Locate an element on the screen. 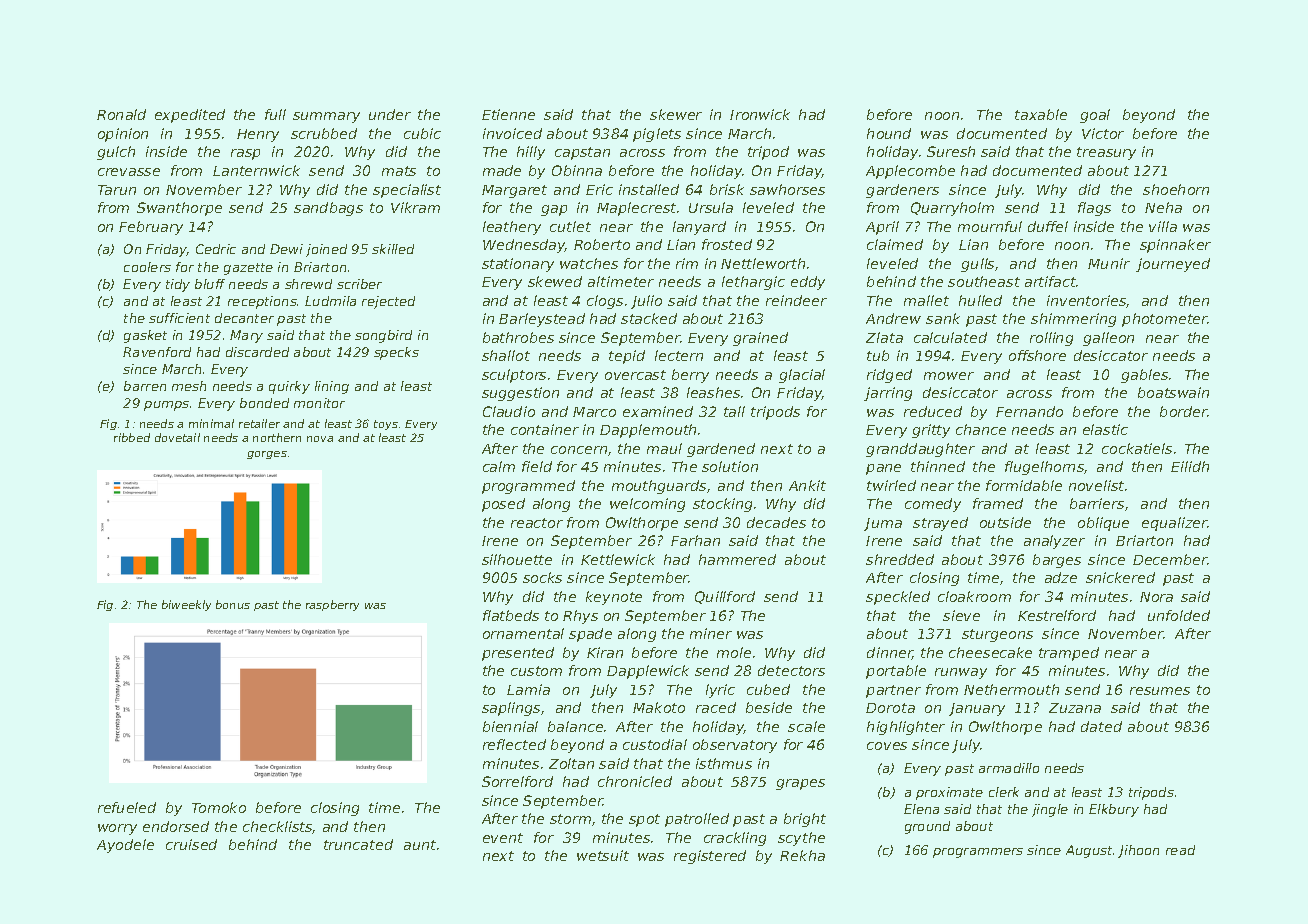  tramped is located at coordinates (1069, 654).
